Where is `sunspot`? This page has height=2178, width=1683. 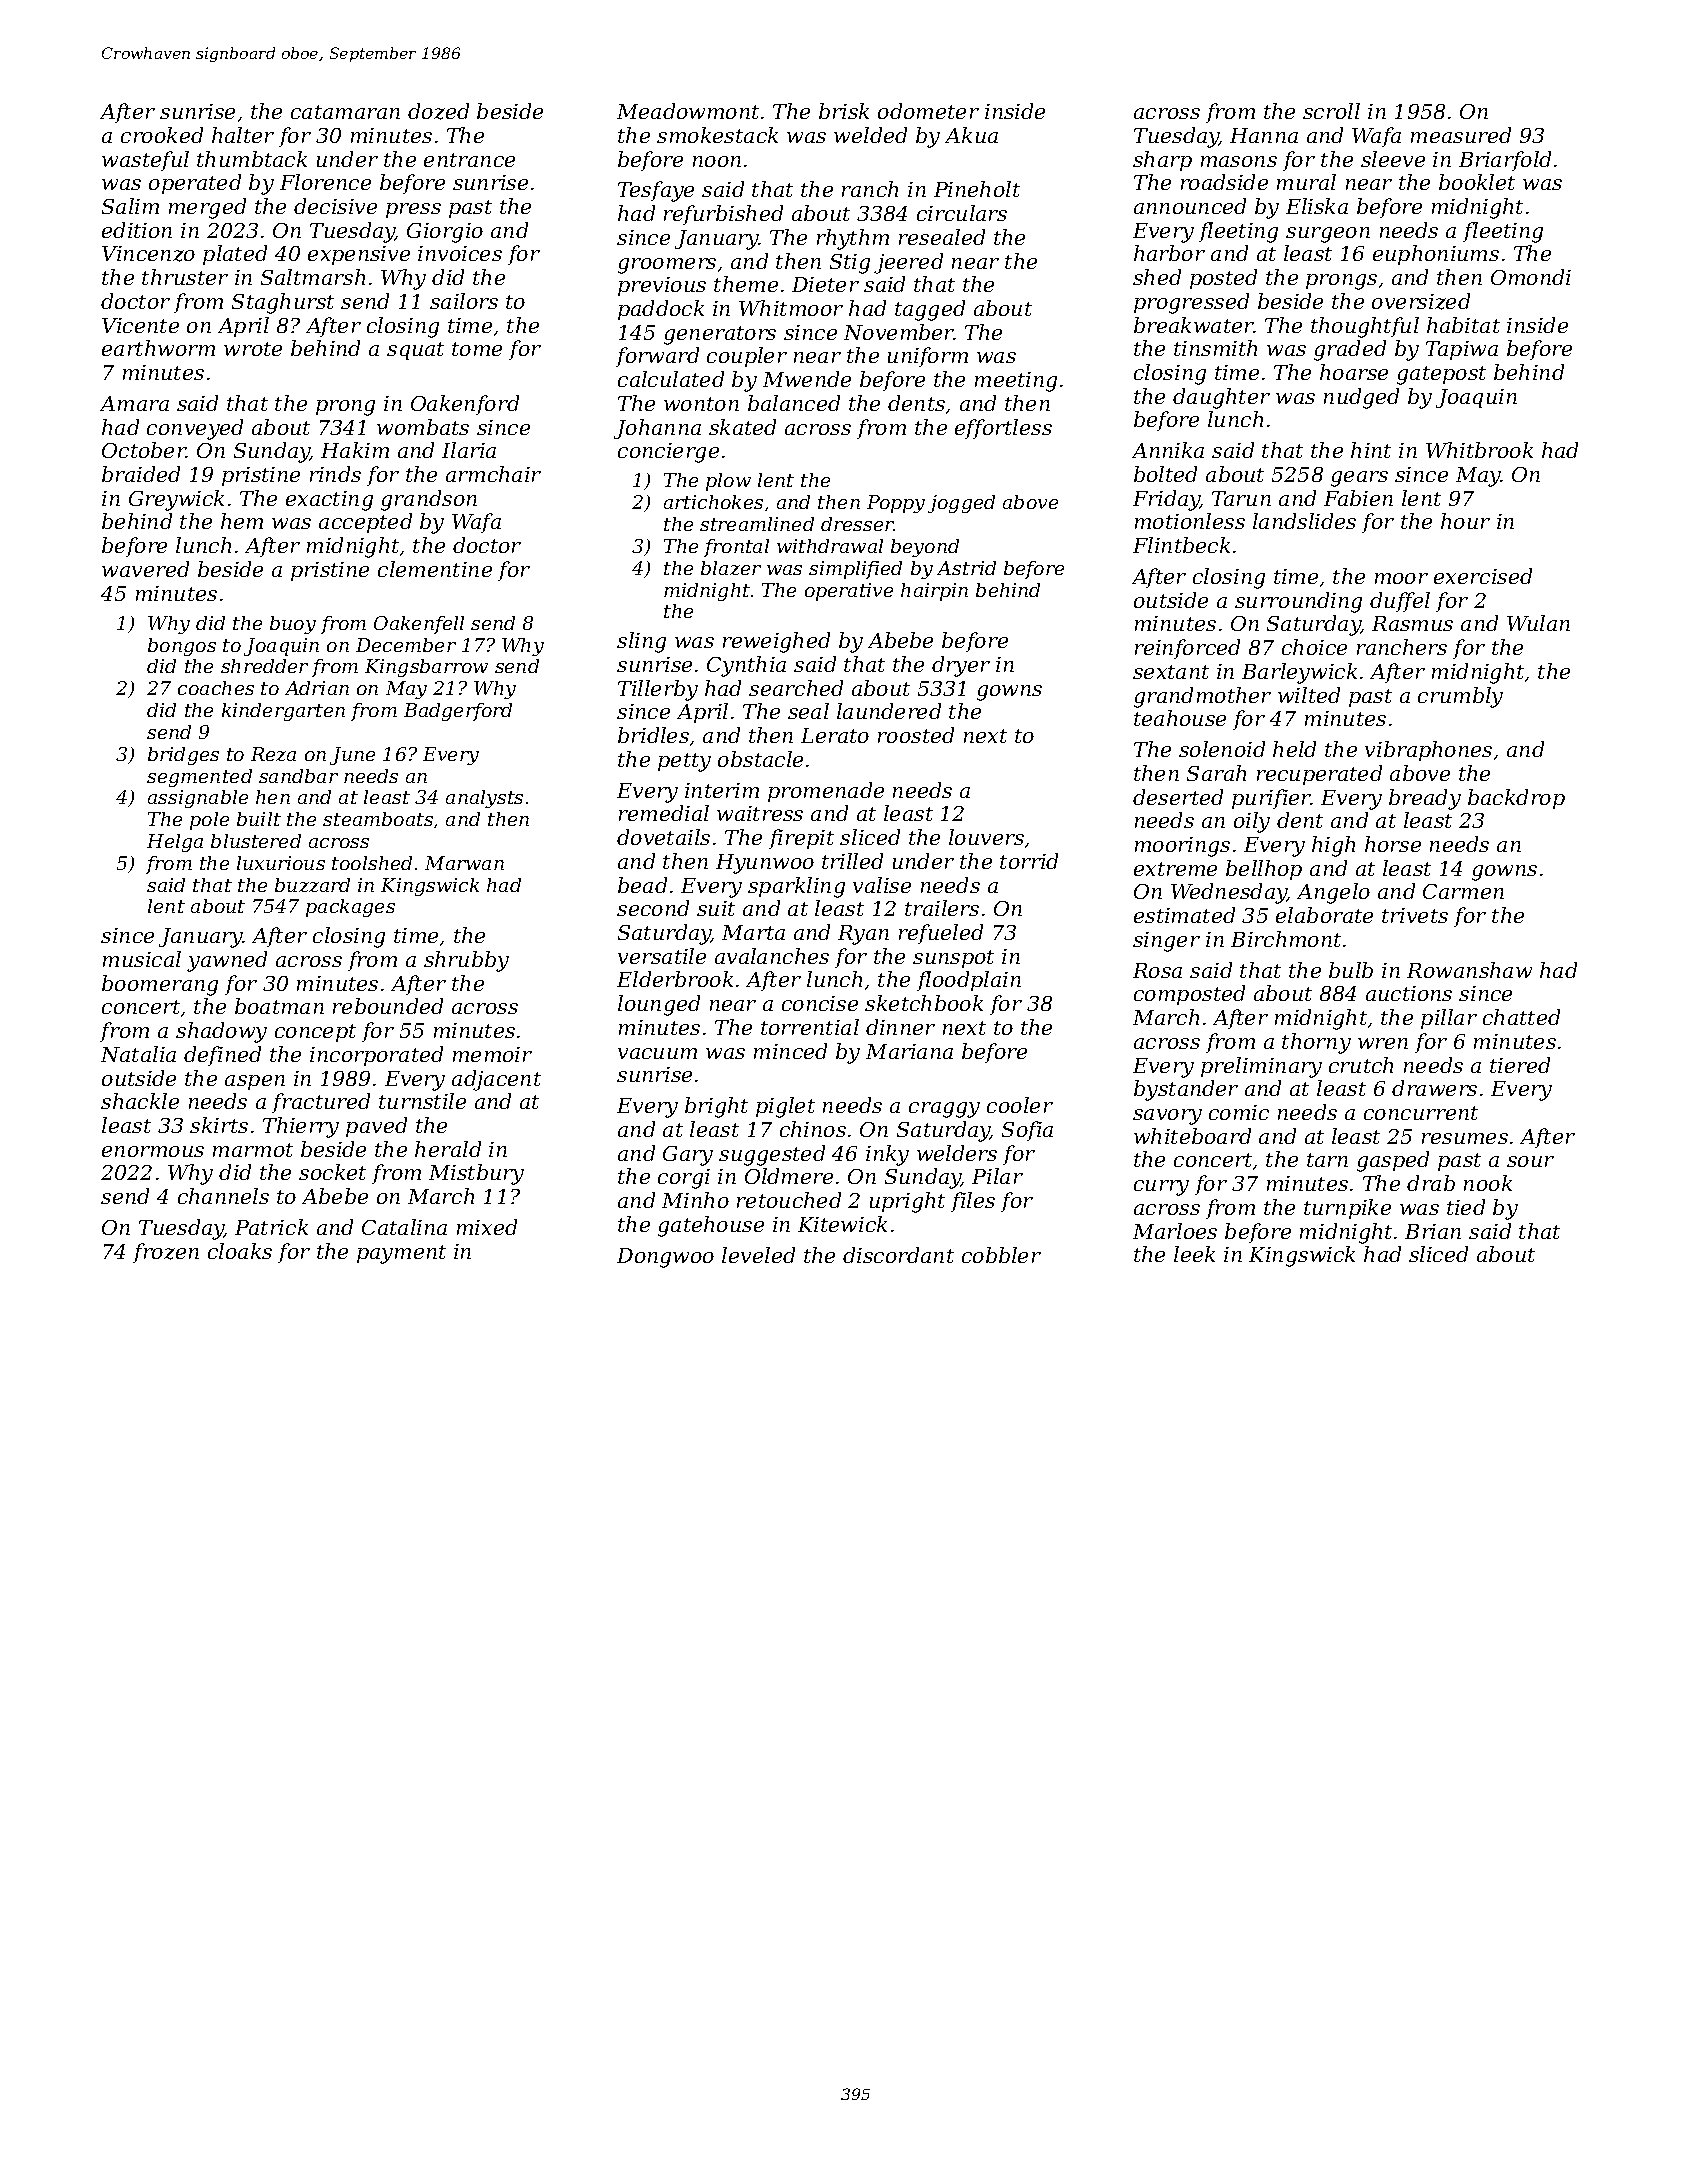
sunspot is located at coordinates (953, 959).
